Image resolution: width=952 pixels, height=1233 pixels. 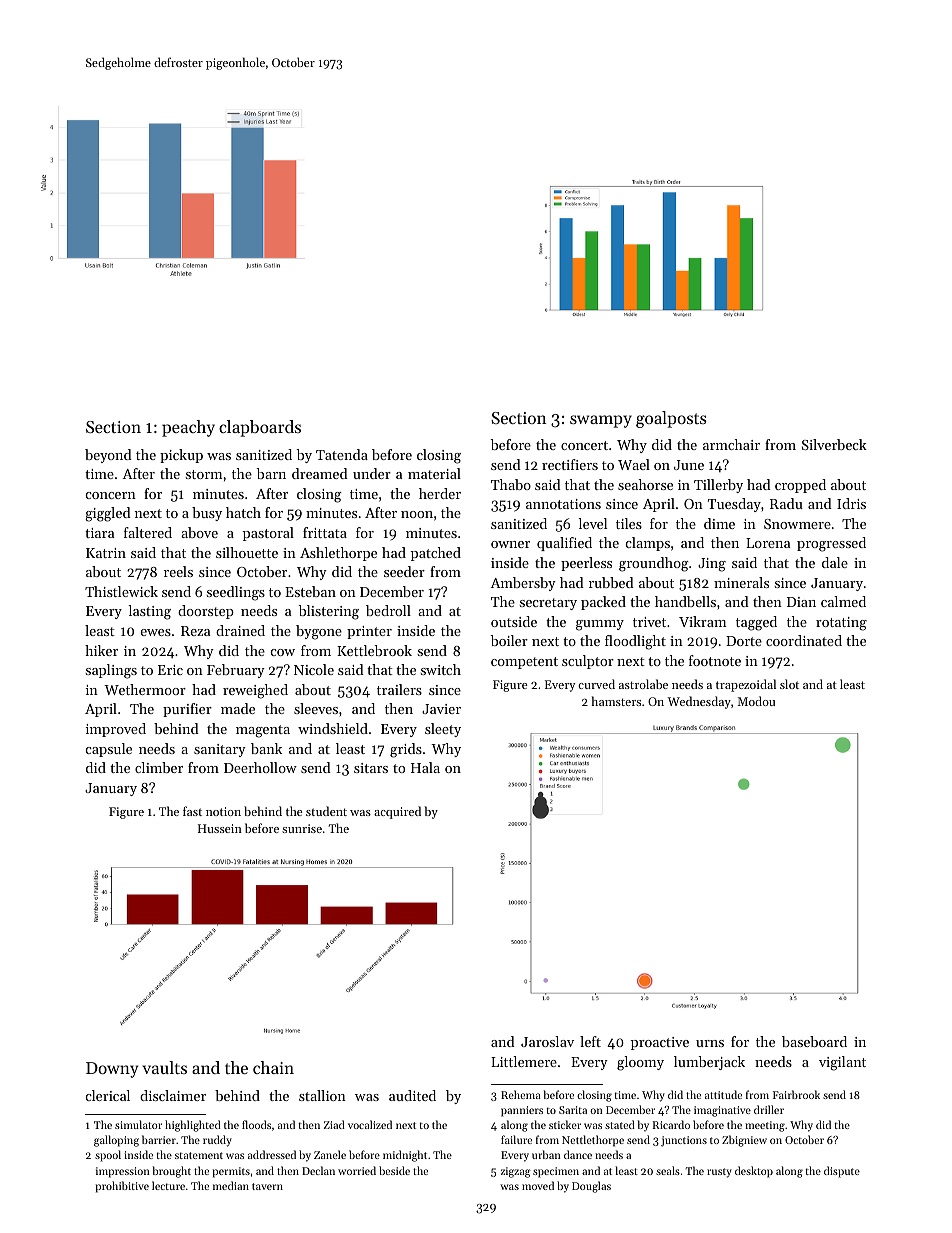 What do you see at coordinates (108, 456) in the image?
I see `beyond` at bounding box center [108, 456].
